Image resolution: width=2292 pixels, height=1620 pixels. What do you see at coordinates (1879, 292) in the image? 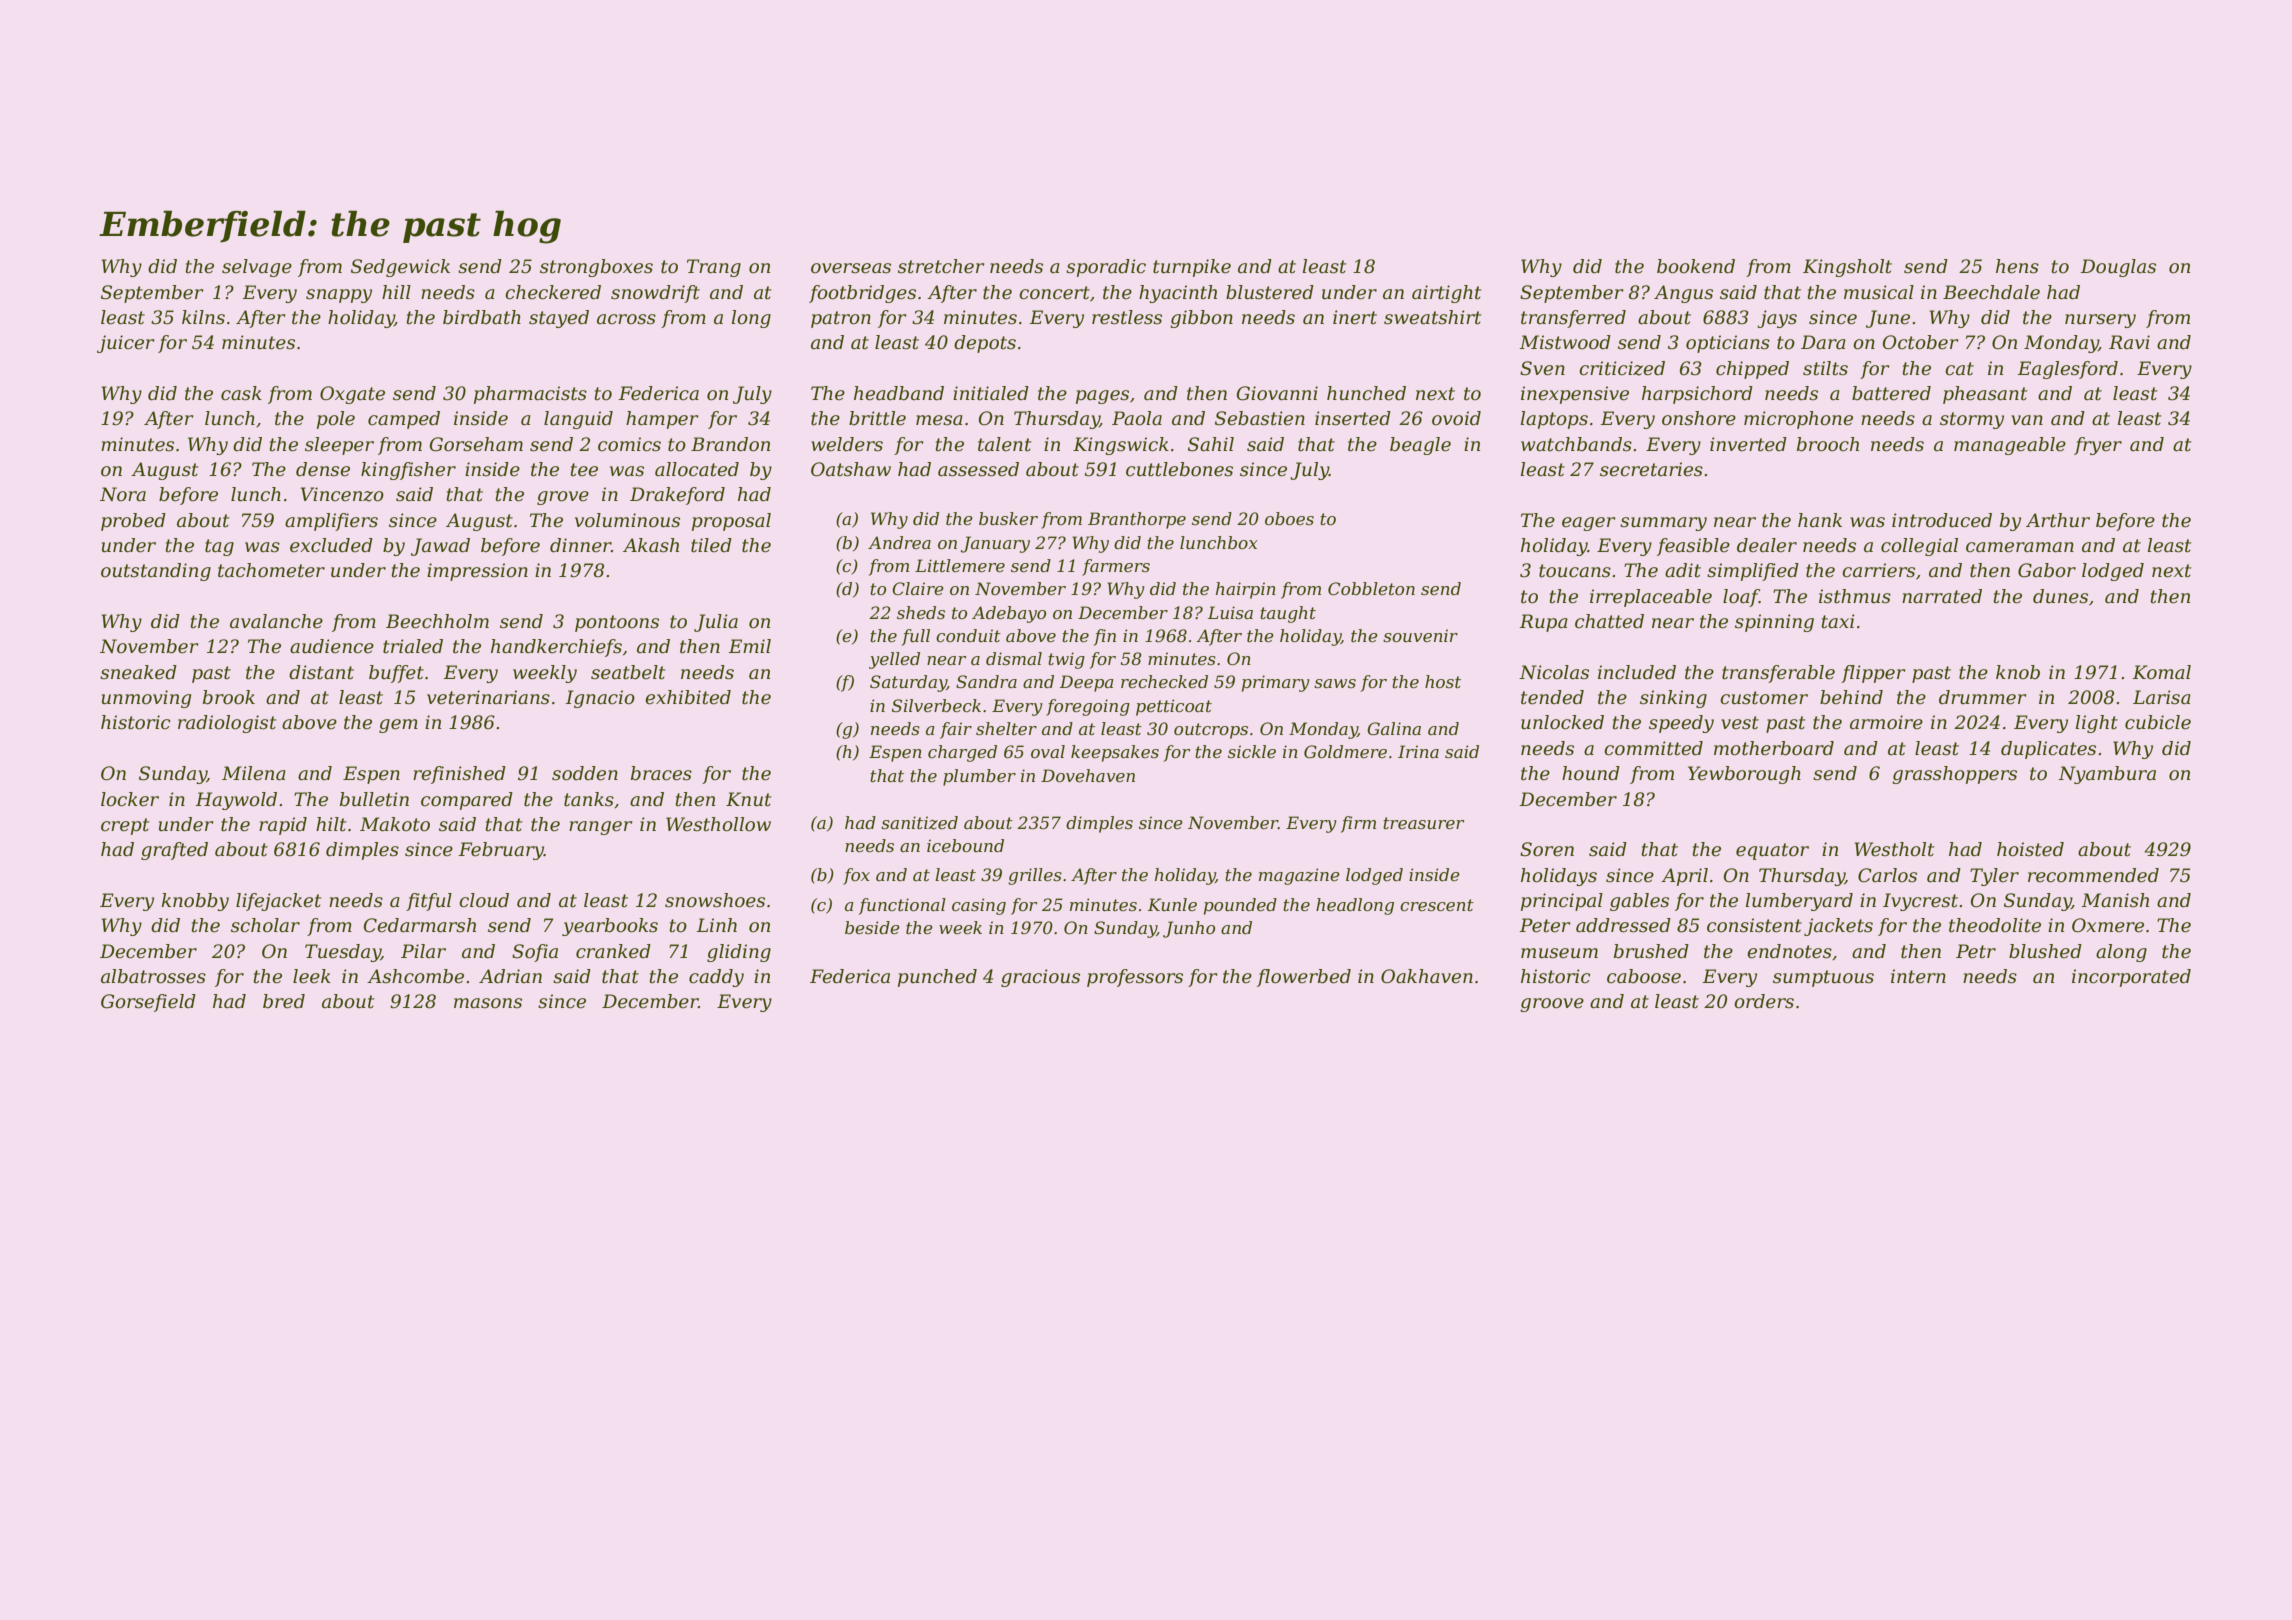
I see `musical` at bounding box center [1879, 292].
